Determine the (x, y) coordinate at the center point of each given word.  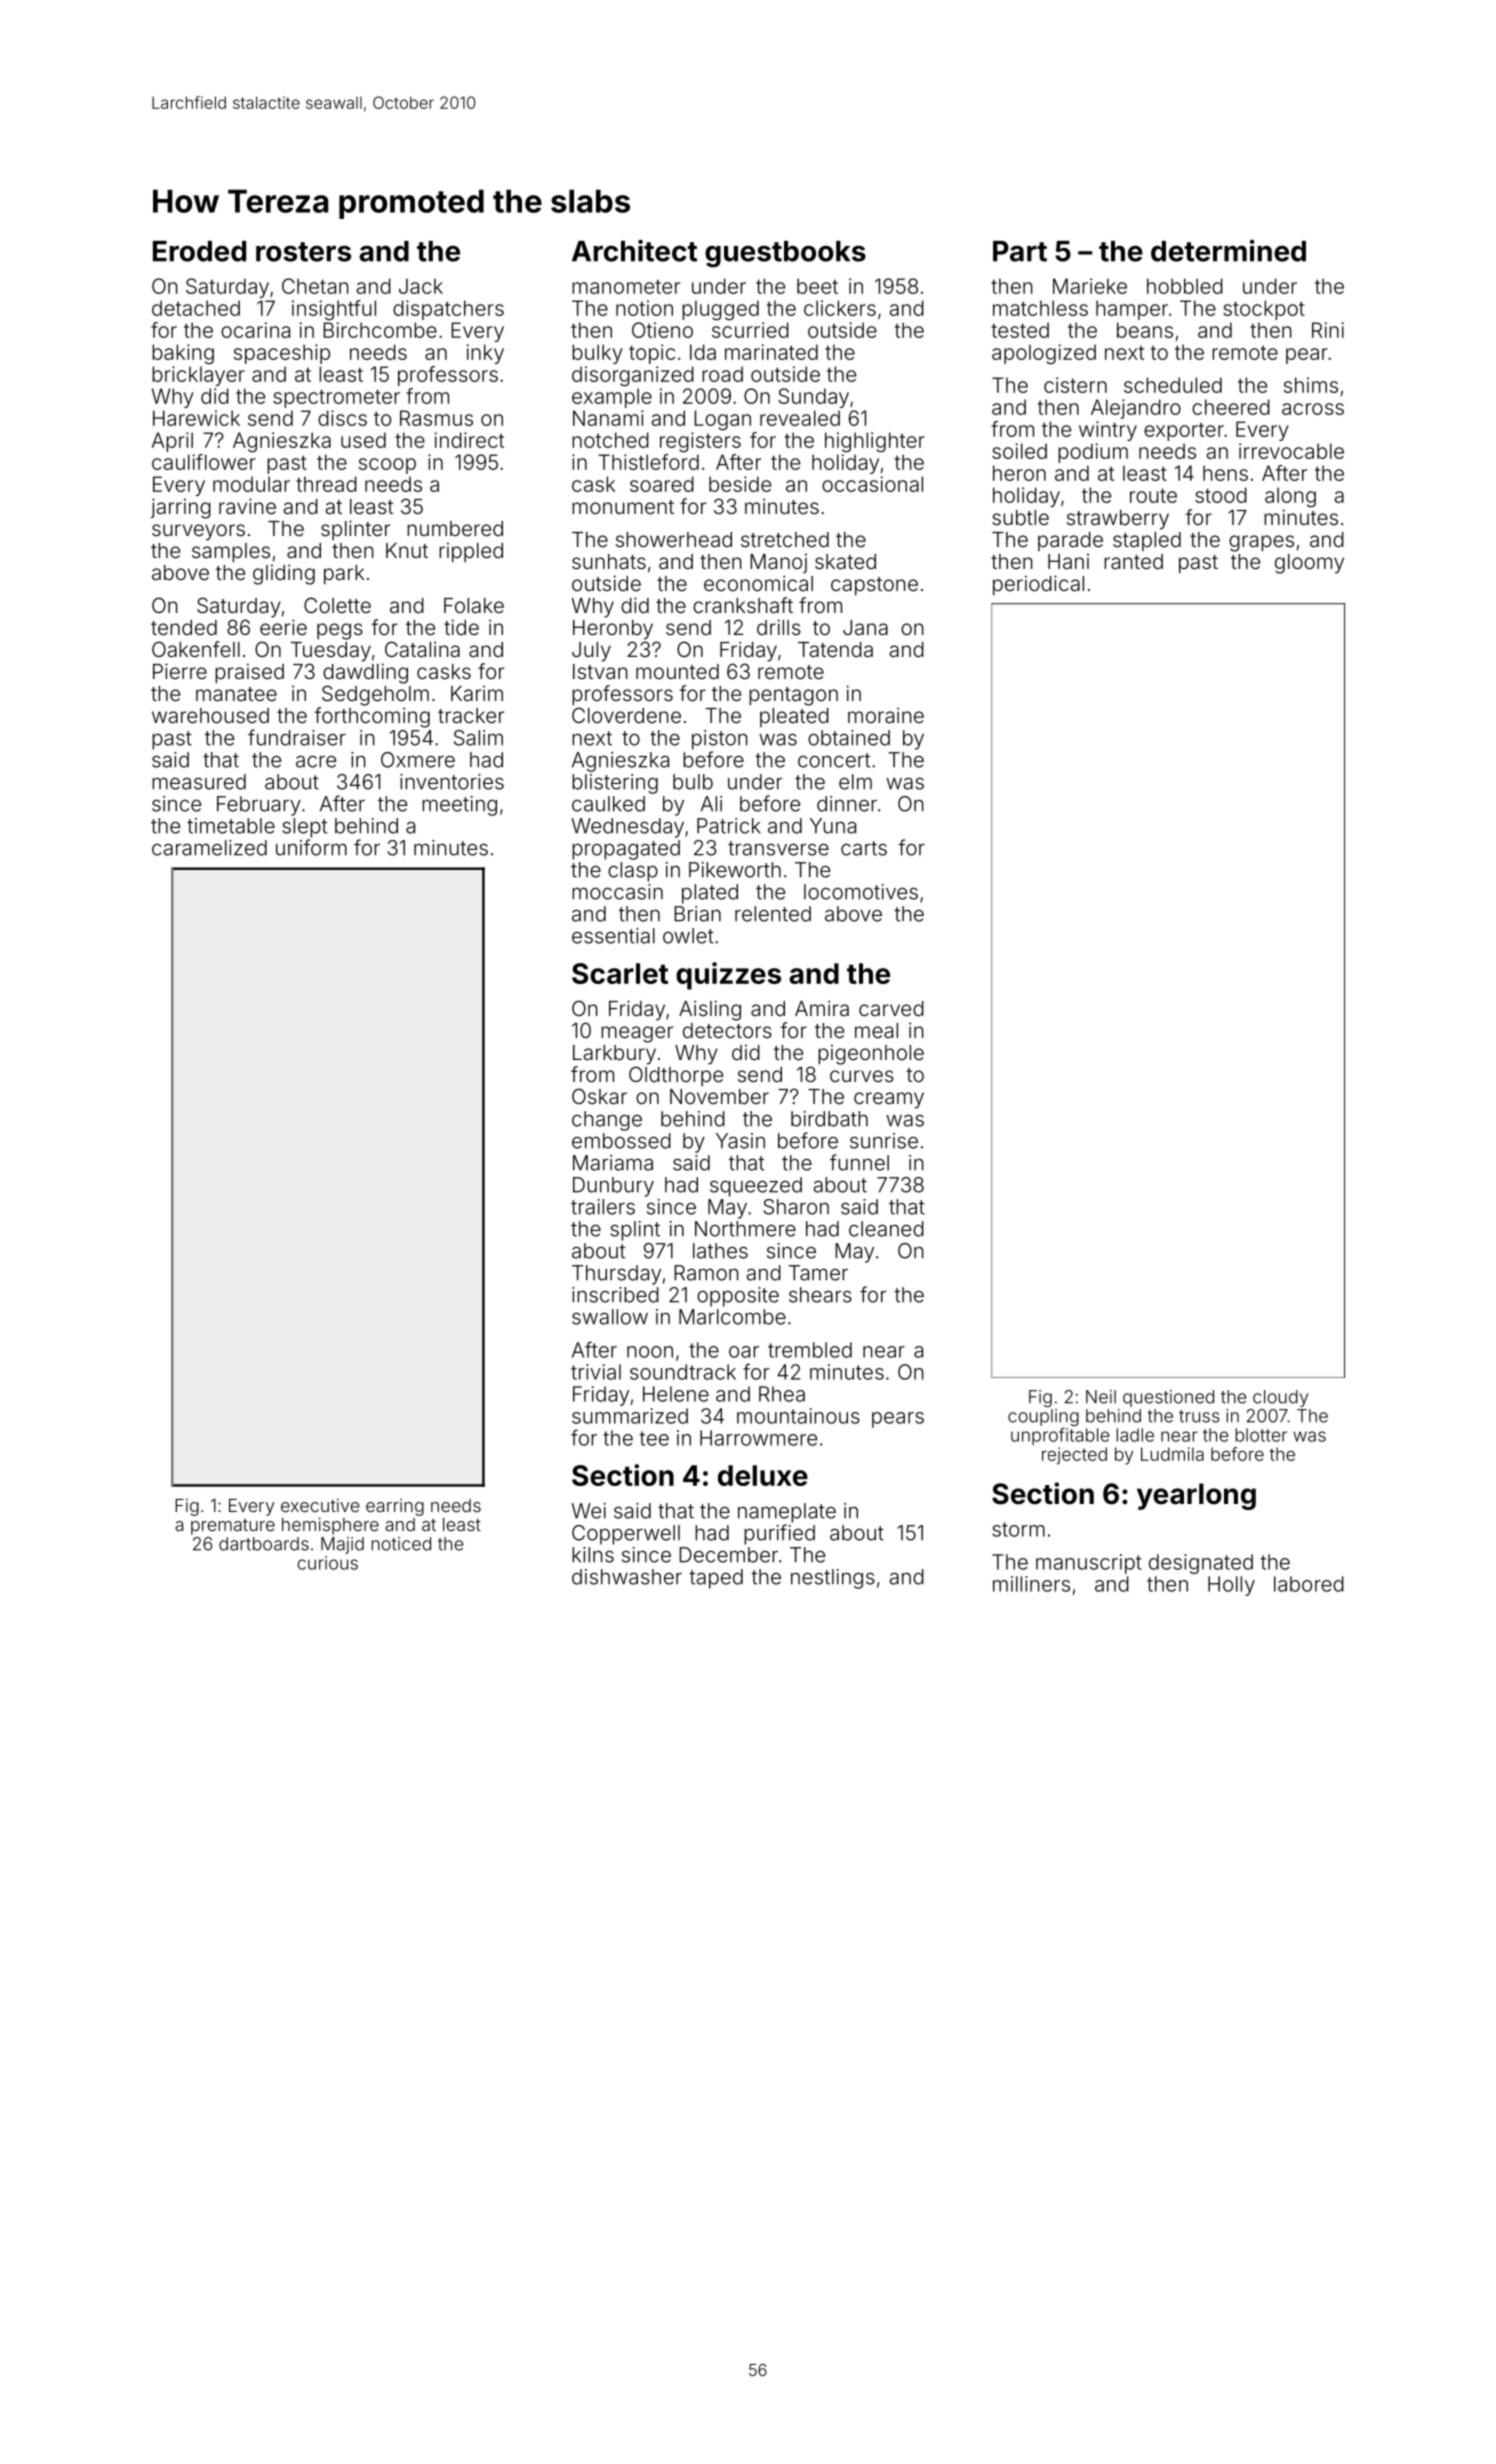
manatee (236, 694)
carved (891, 1008)
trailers (603, 1207)
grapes (1261, 543)
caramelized (209, 848)
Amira (822, 1008)
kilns (593, 1555)
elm (855, 782)
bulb (693, 782)
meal (876, 1030)
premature (233, 1527)
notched (610, 440)
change (607, 1121)
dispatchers (448, 310)
